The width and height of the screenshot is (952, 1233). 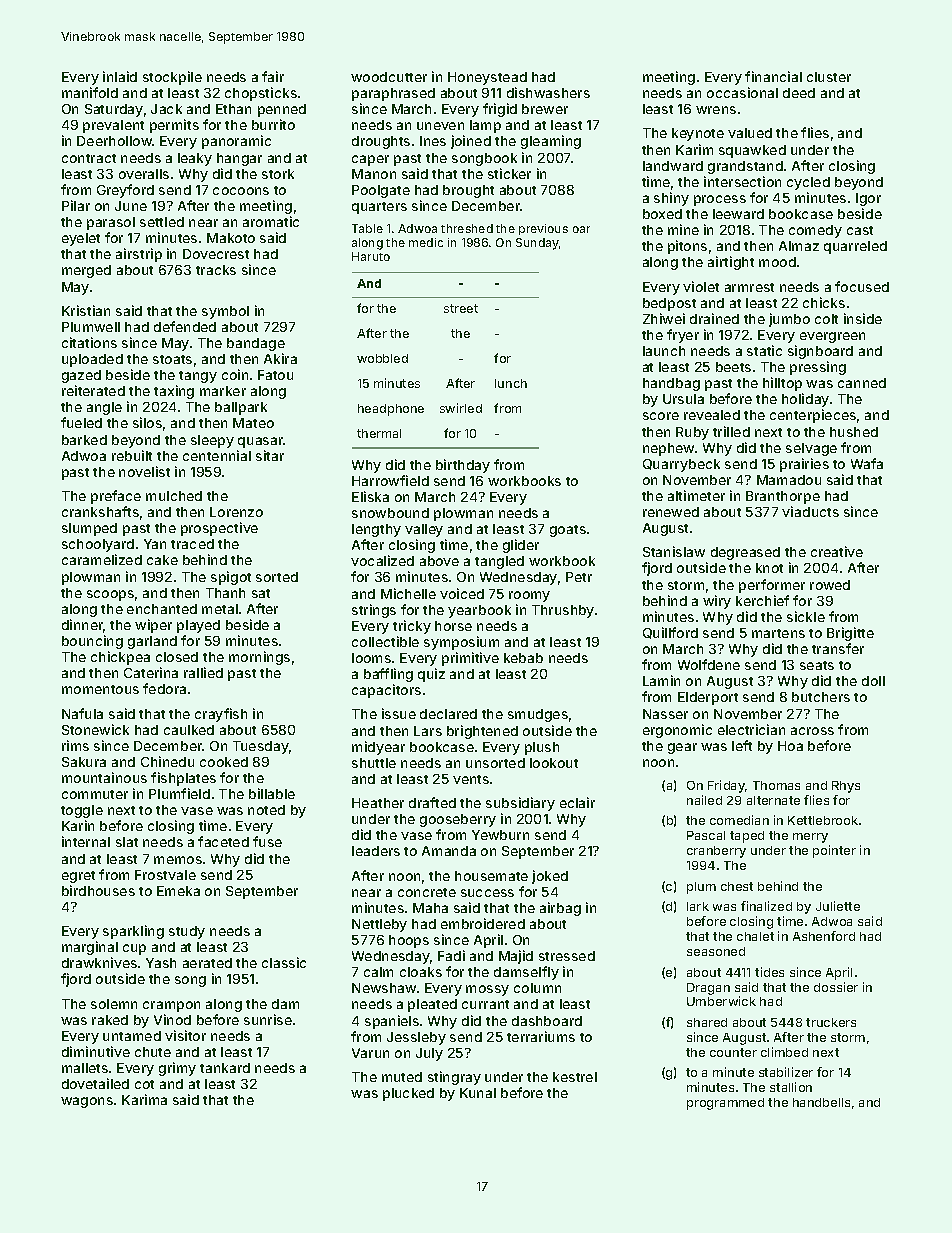 What do you see at coordinates (575, 1077) in the screenshot?
I see `kestrel` at bounding box center [575, 1077].
